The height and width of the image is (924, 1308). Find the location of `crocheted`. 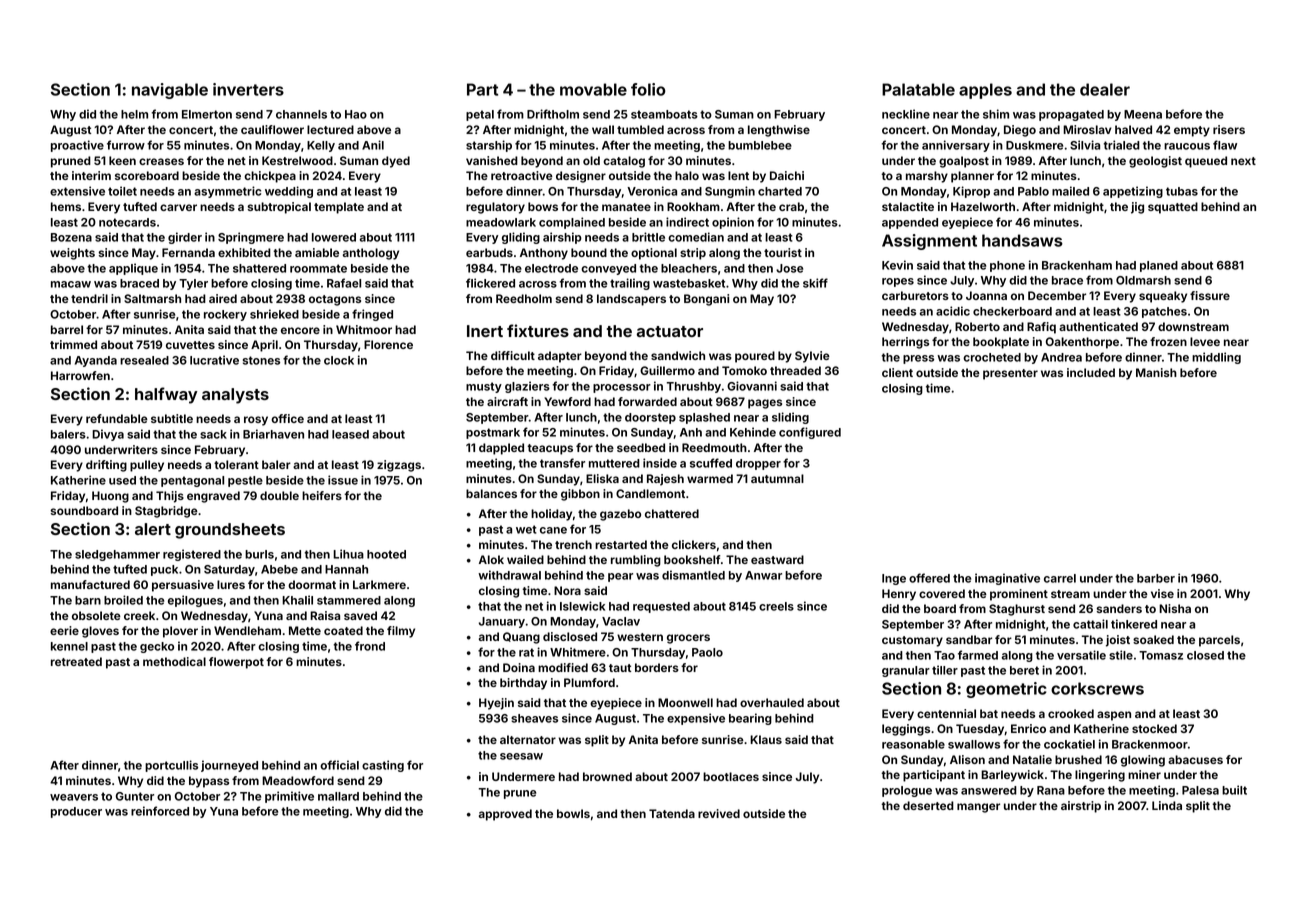

crocheted is located at coordinates (992, 357).
